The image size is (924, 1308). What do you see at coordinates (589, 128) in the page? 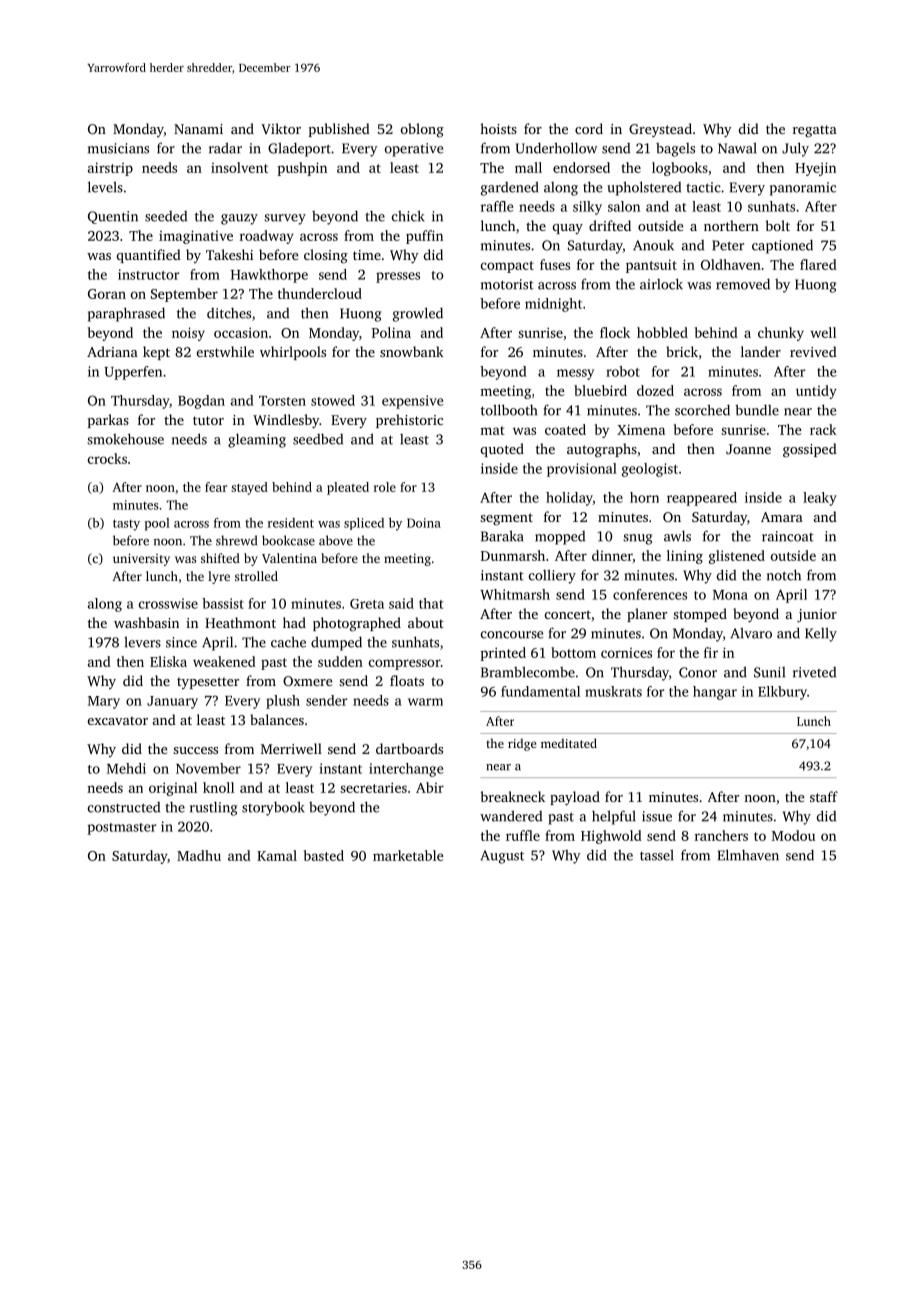
I see `cord` at bounding box center [589, 128].
